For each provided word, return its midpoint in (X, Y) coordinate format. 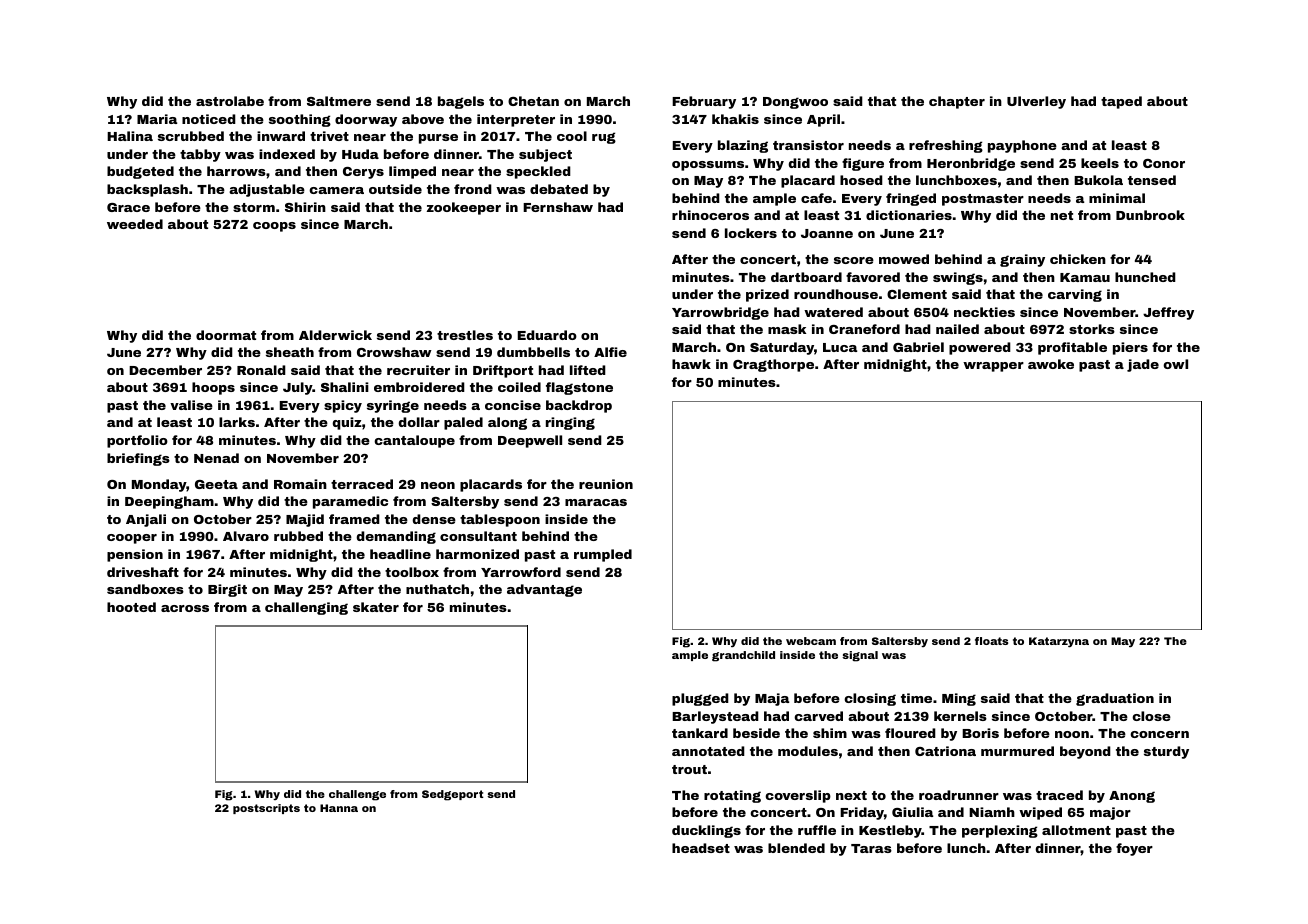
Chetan (533, 101)
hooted (131, 607)
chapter (957, 102)
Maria (157, 119)
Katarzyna (1059, 642)
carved (818, 716)
